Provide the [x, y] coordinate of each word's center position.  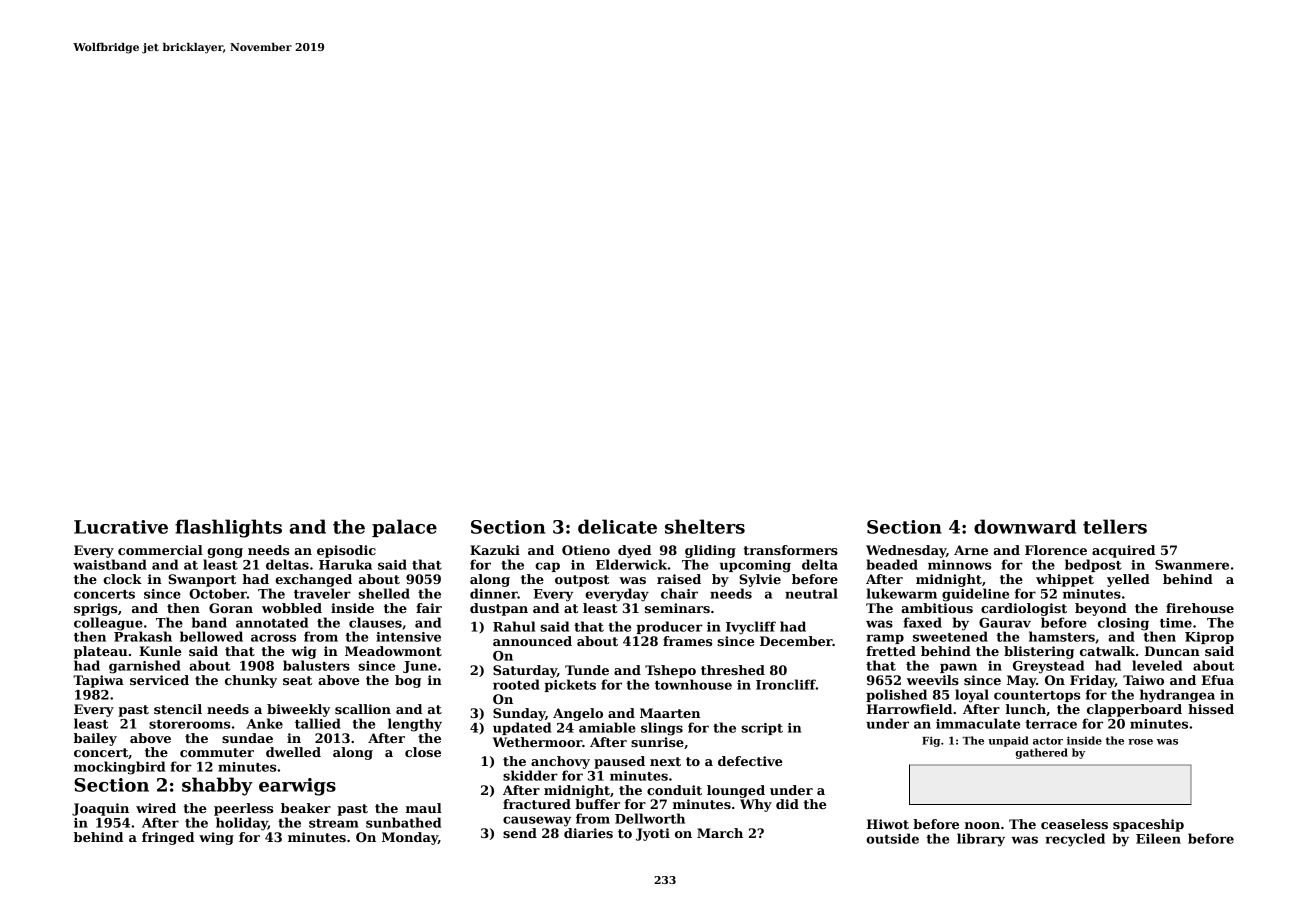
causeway [537, 821]
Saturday [525, 671]
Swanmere [1192, 565]
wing [216, 838]
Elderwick [631, 564]
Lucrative [121, 527]
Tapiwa [98, 681]
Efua [1218, 680]
